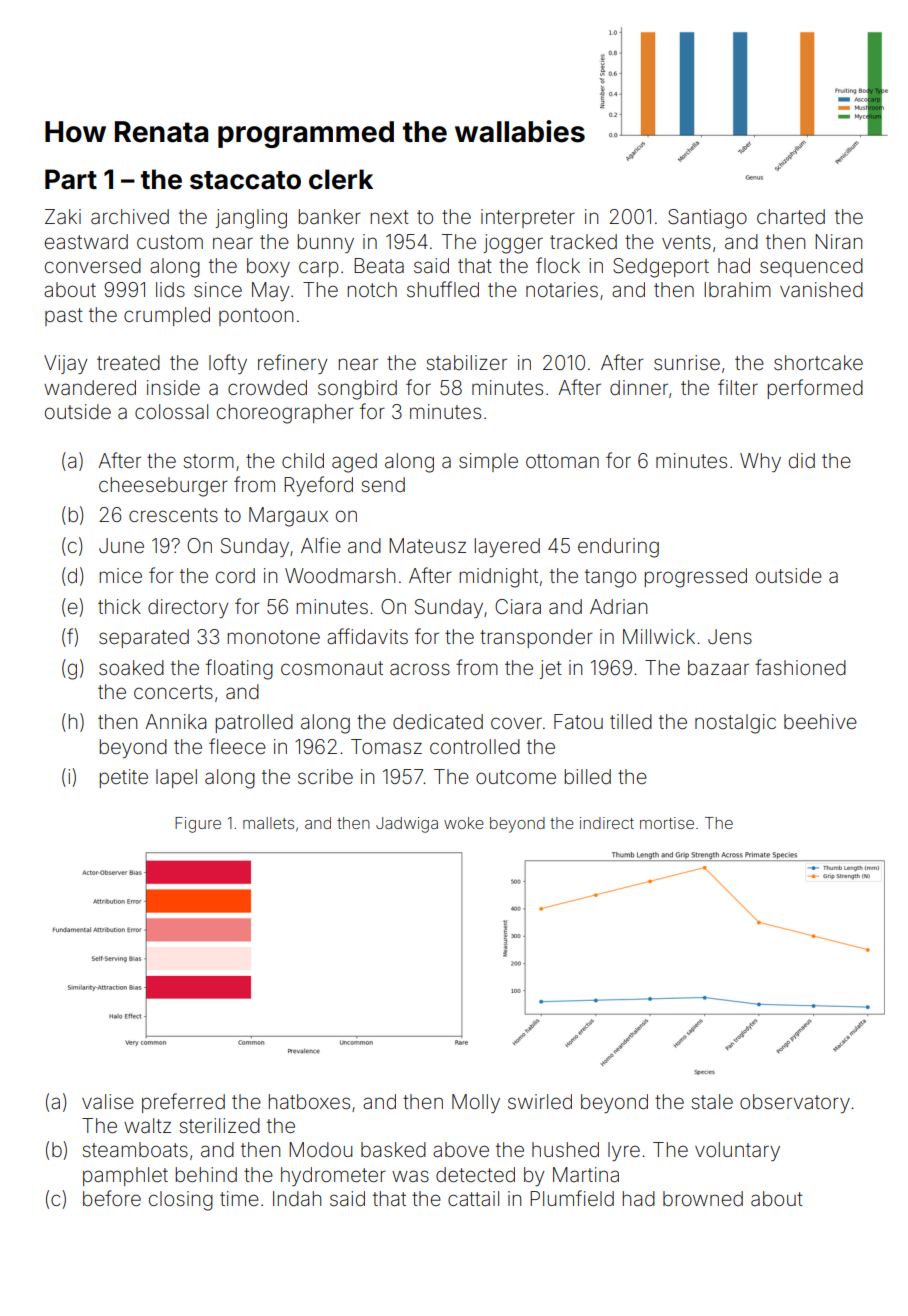  I want to click on thick, so click(119, 606).
